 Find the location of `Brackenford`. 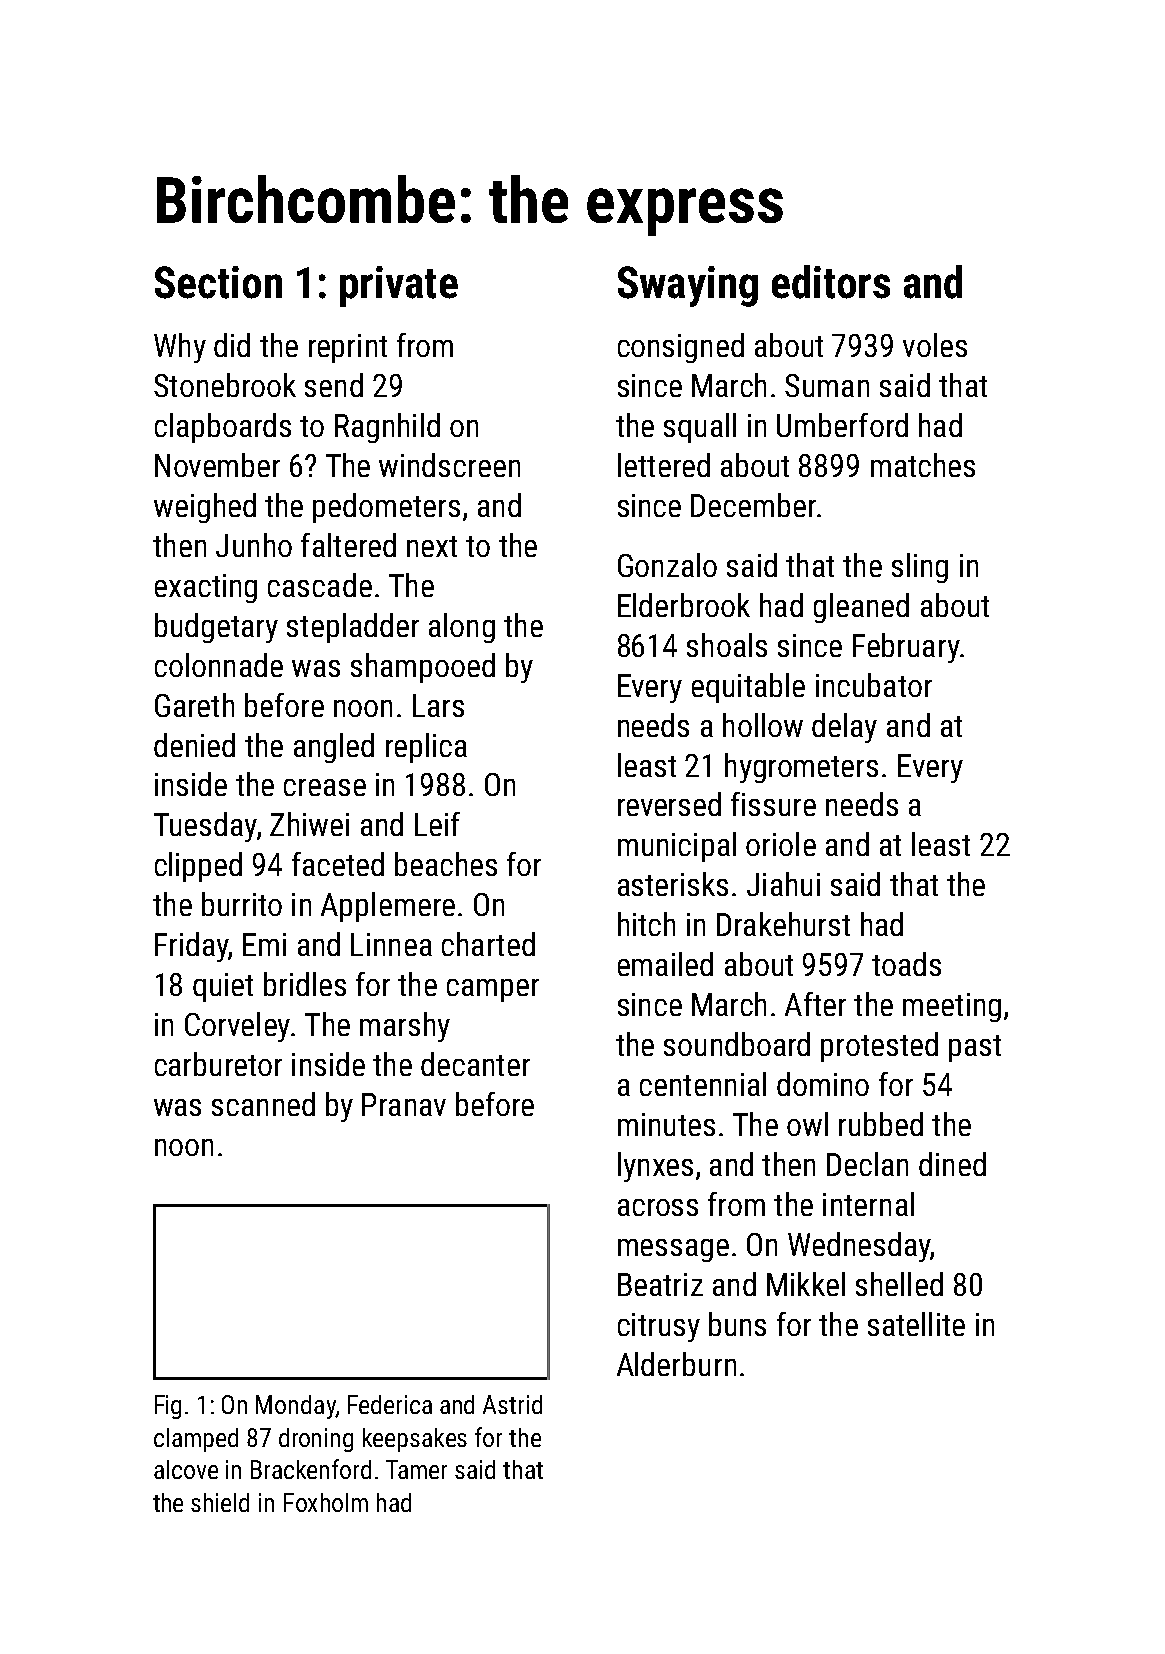

Brackenford is located at coordinates (311, 1469).
